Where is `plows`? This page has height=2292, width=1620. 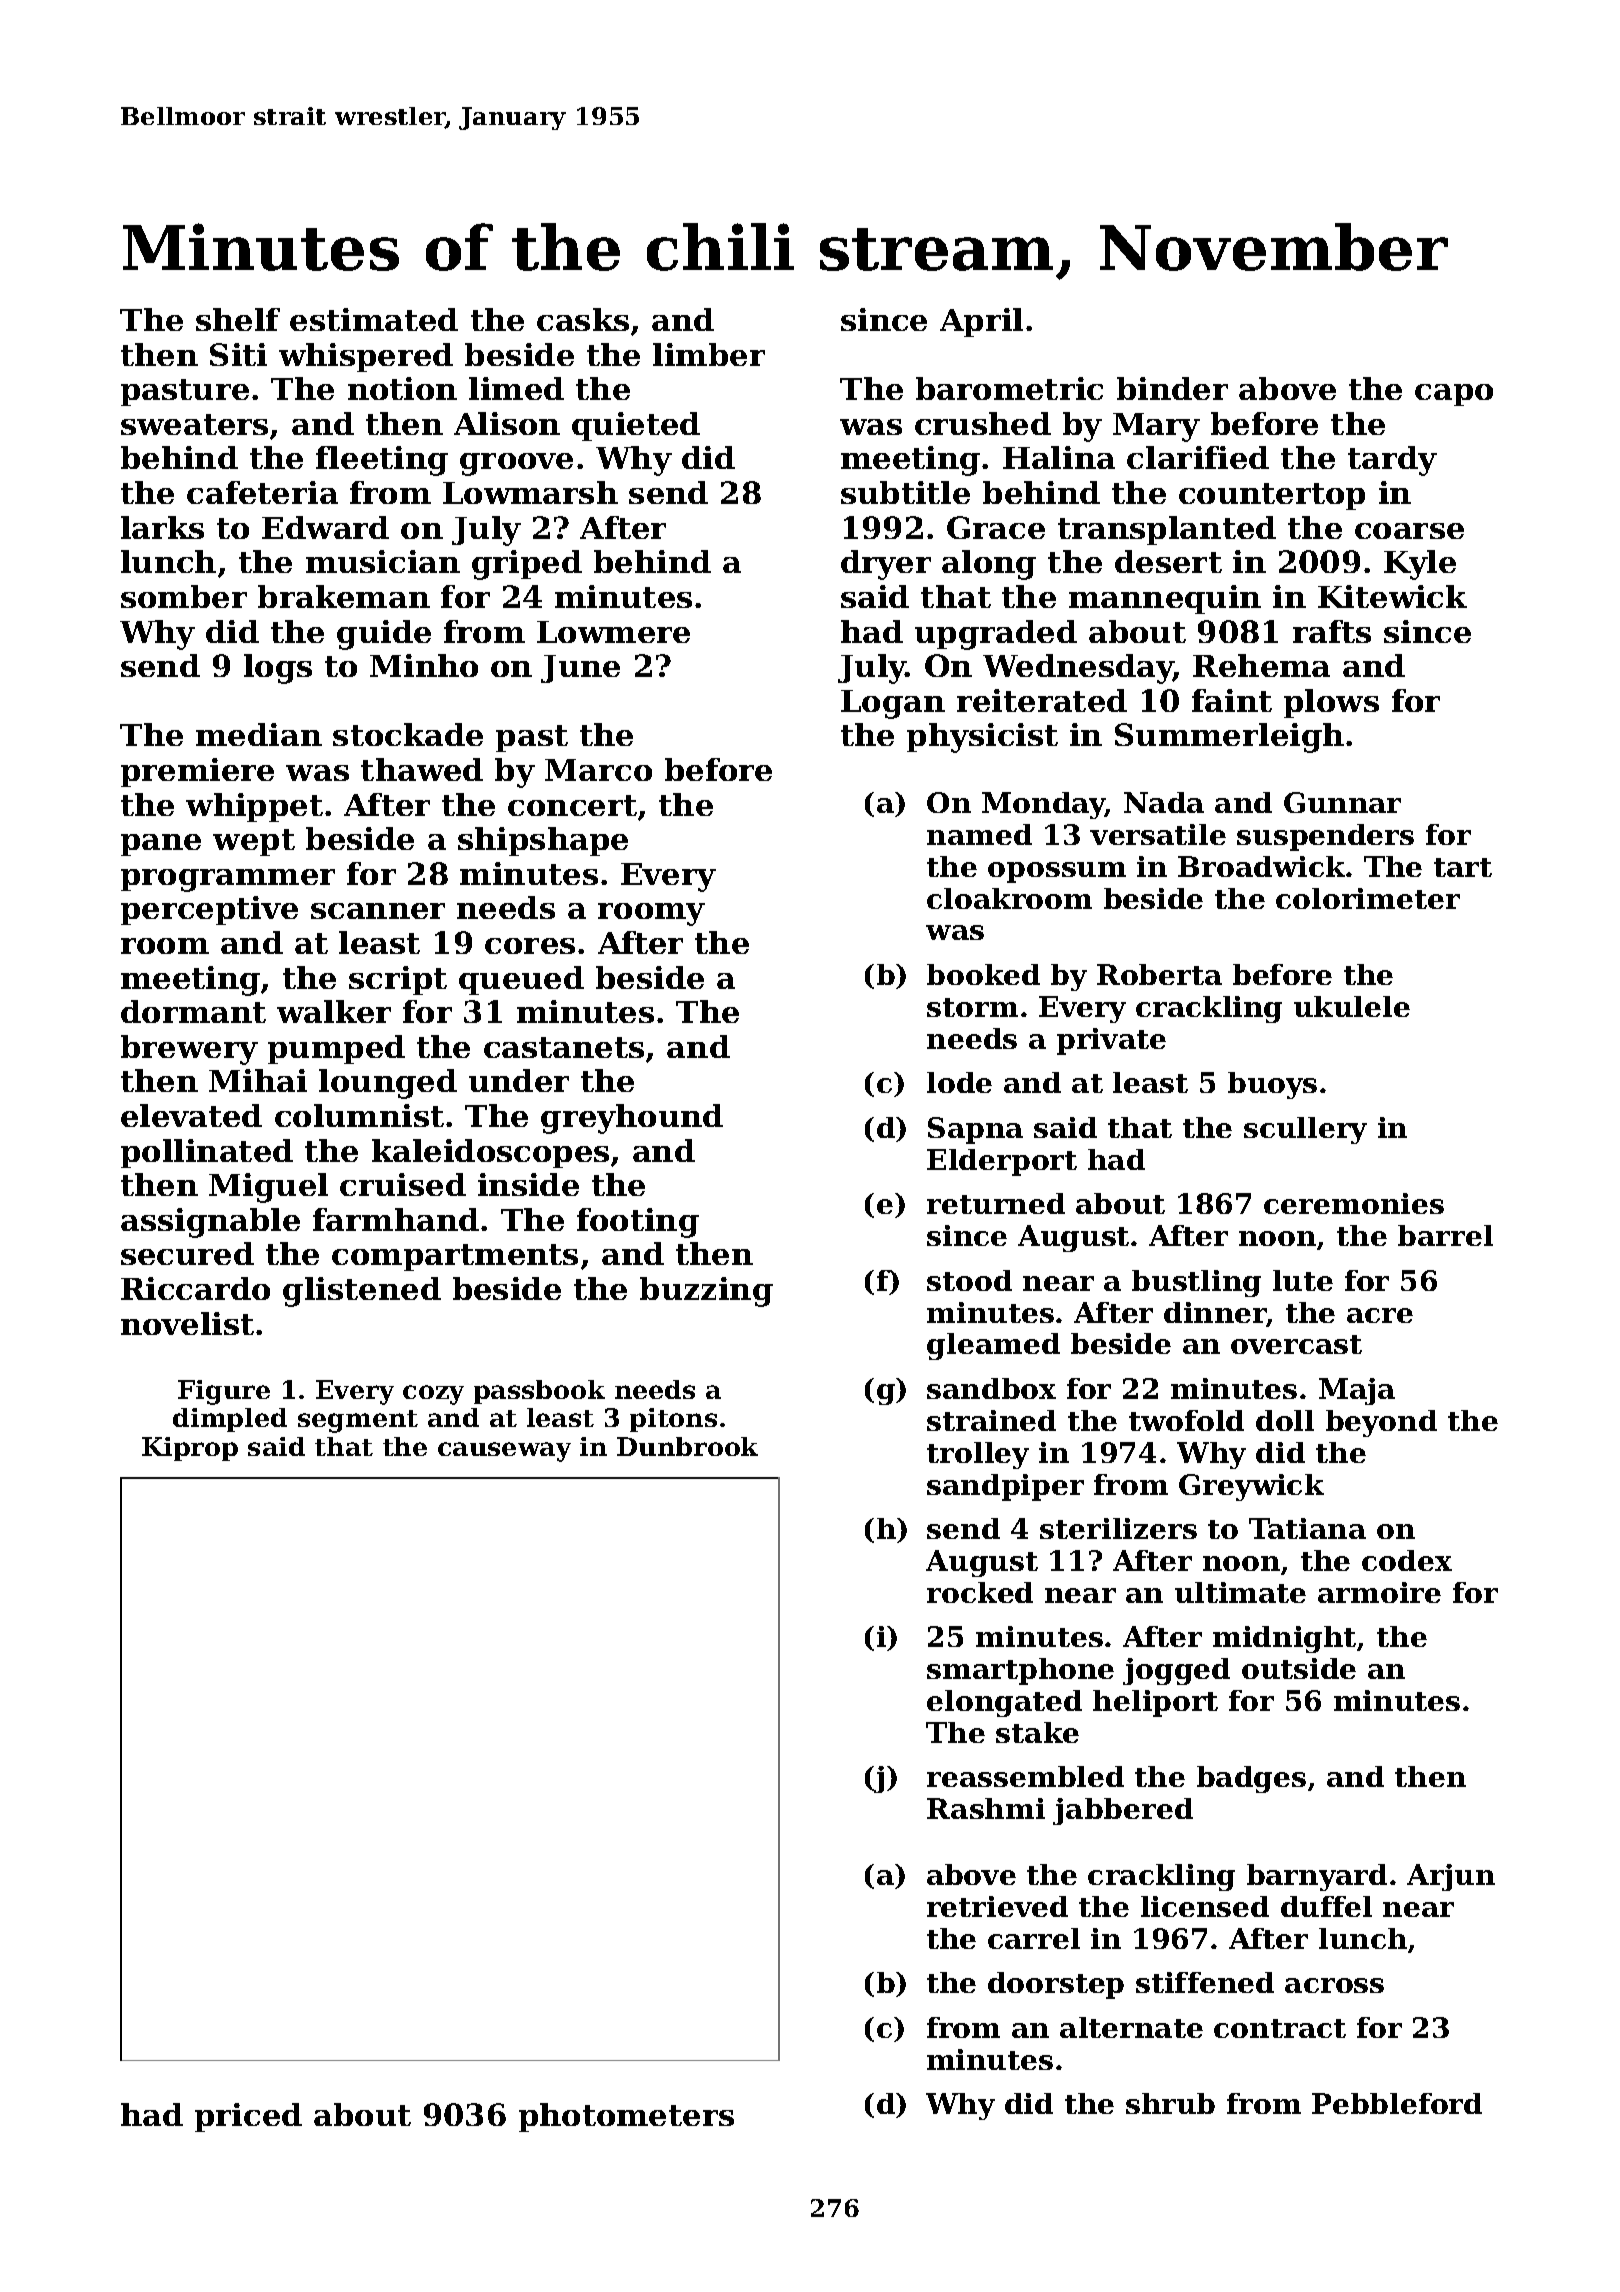
plows is located at coordinates (1331, 703).
